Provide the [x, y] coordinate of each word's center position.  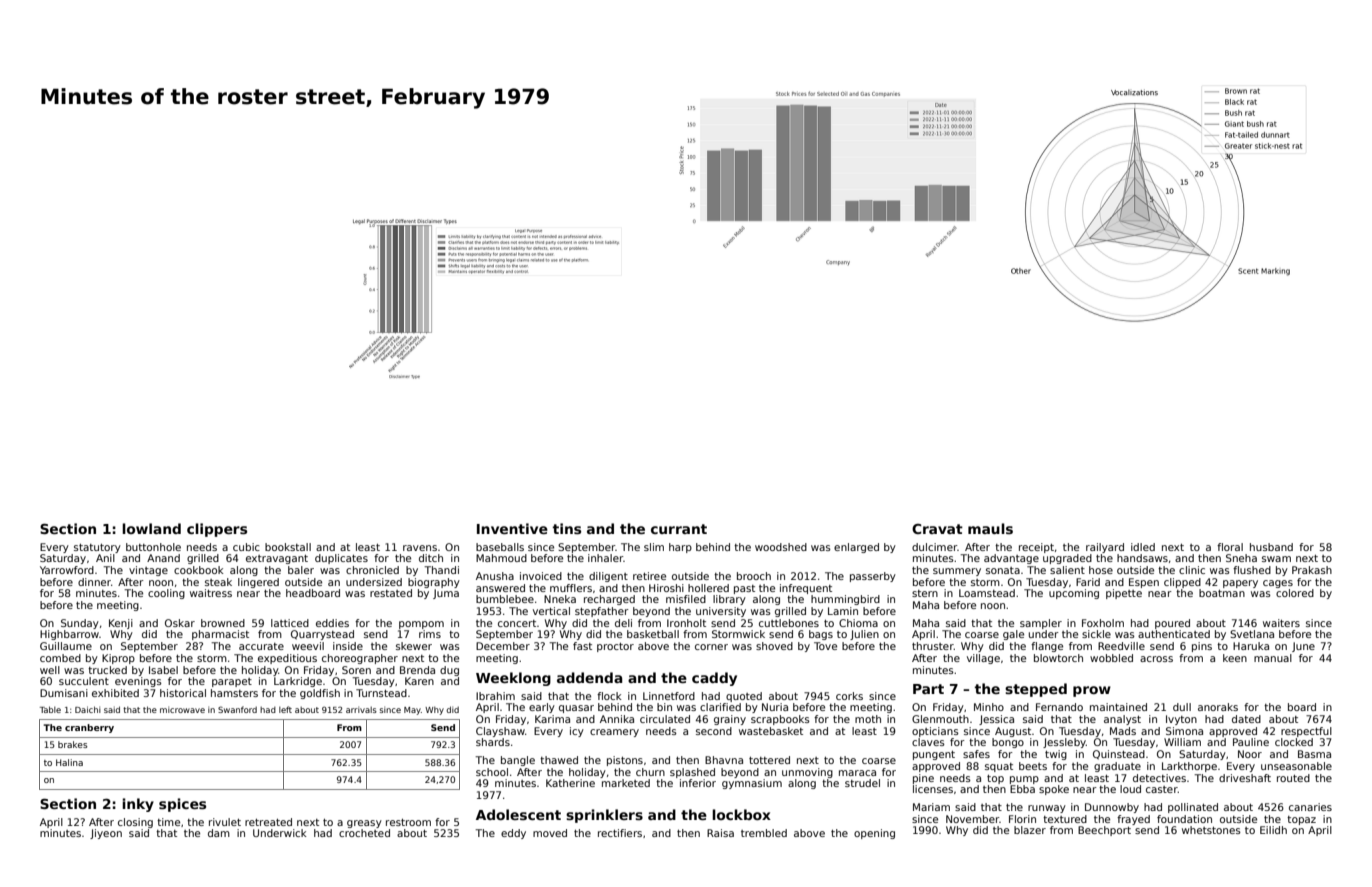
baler [301, 570]
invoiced [541, 576]
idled [1143, 547]
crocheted [364, 833]
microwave [182, 710]
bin [664, 707]
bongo [1008, 743]
